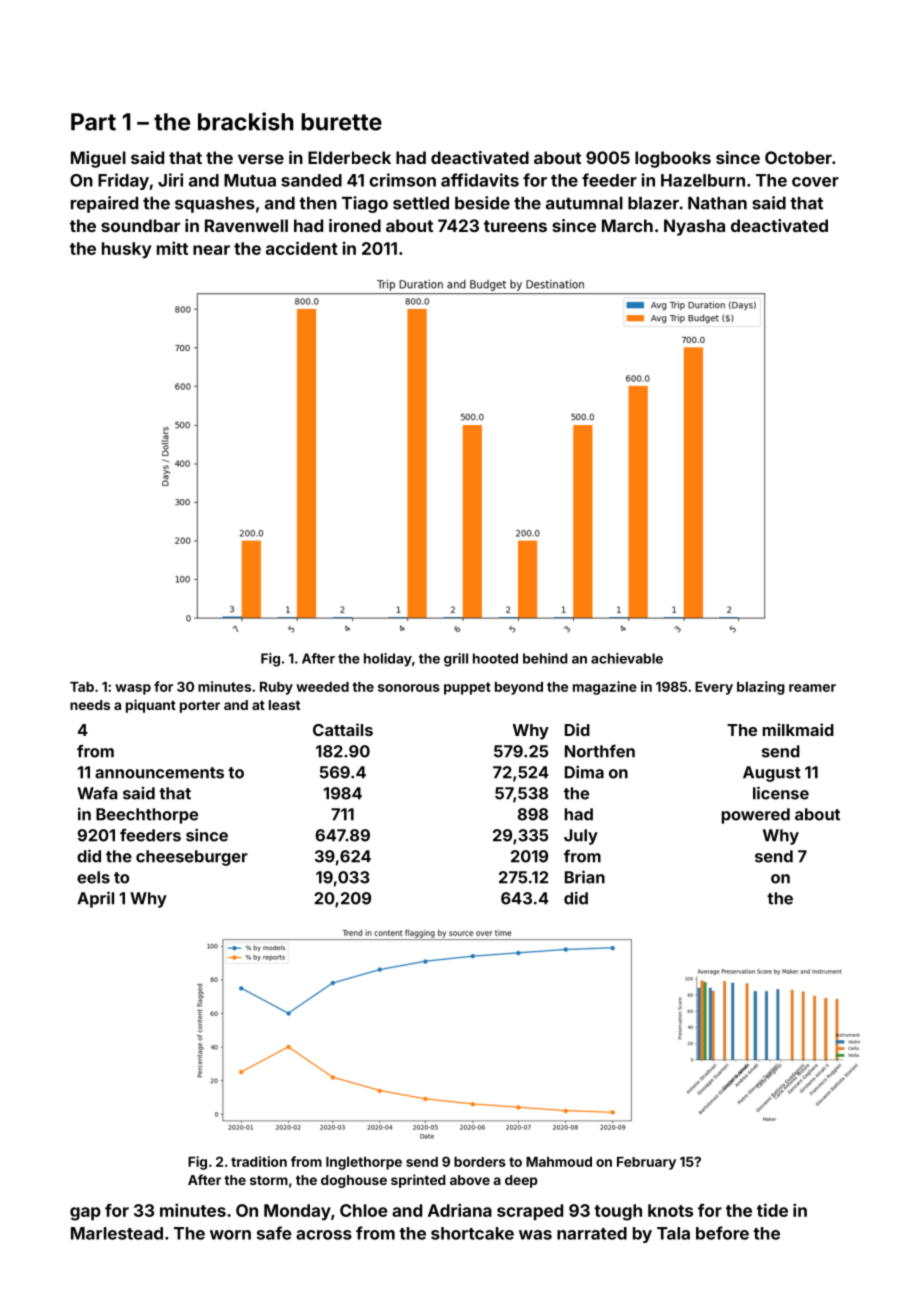 The image size is (924, 1308). I want to click on Nathan, so click(717, 203).
